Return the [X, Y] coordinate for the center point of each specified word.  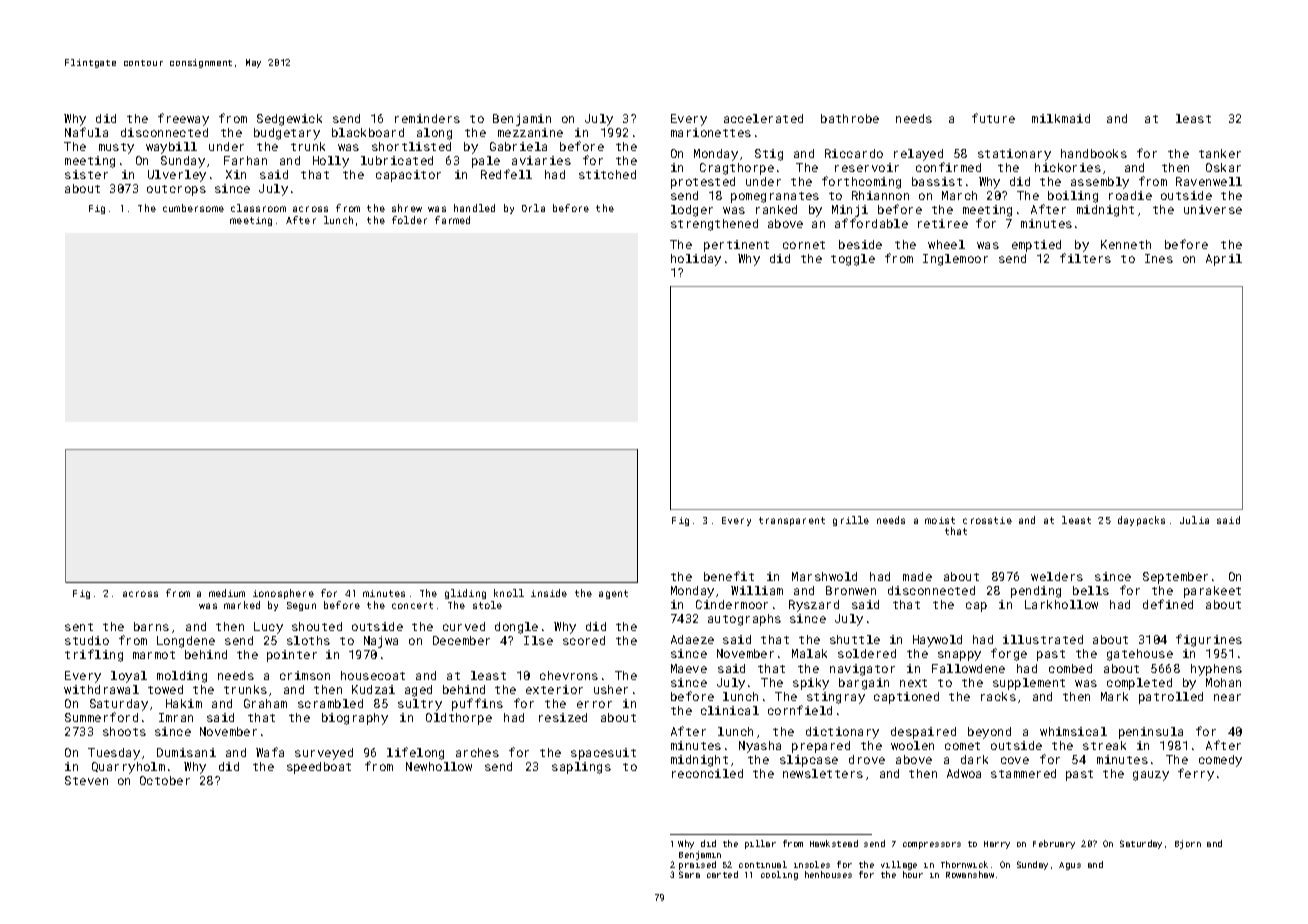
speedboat [319, 768]
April [1224, 260]
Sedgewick [289, 120]
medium [227, 593]
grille [851, 521]
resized [563, 717]
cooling [779, 875]
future [993, 118]
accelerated [763, 118]
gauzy [1151, 776]
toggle [853, 260]
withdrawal [101, 689]
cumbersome [193, 208]
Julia [1194, 520]
